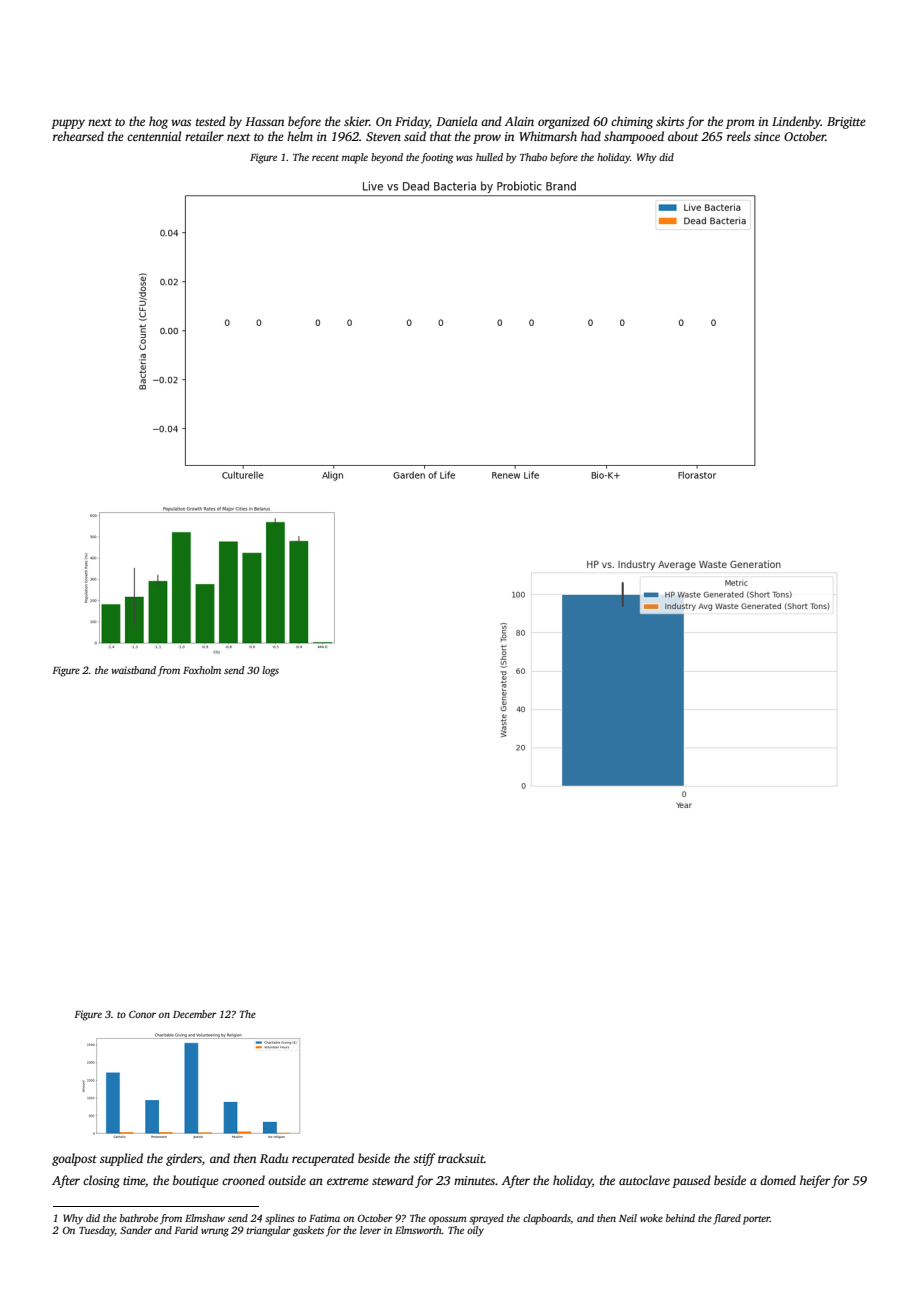 The height and width of the image is (1308, 924). Describe the element at coordinates (475, 1231) in the image. I see `oily` at that location.
